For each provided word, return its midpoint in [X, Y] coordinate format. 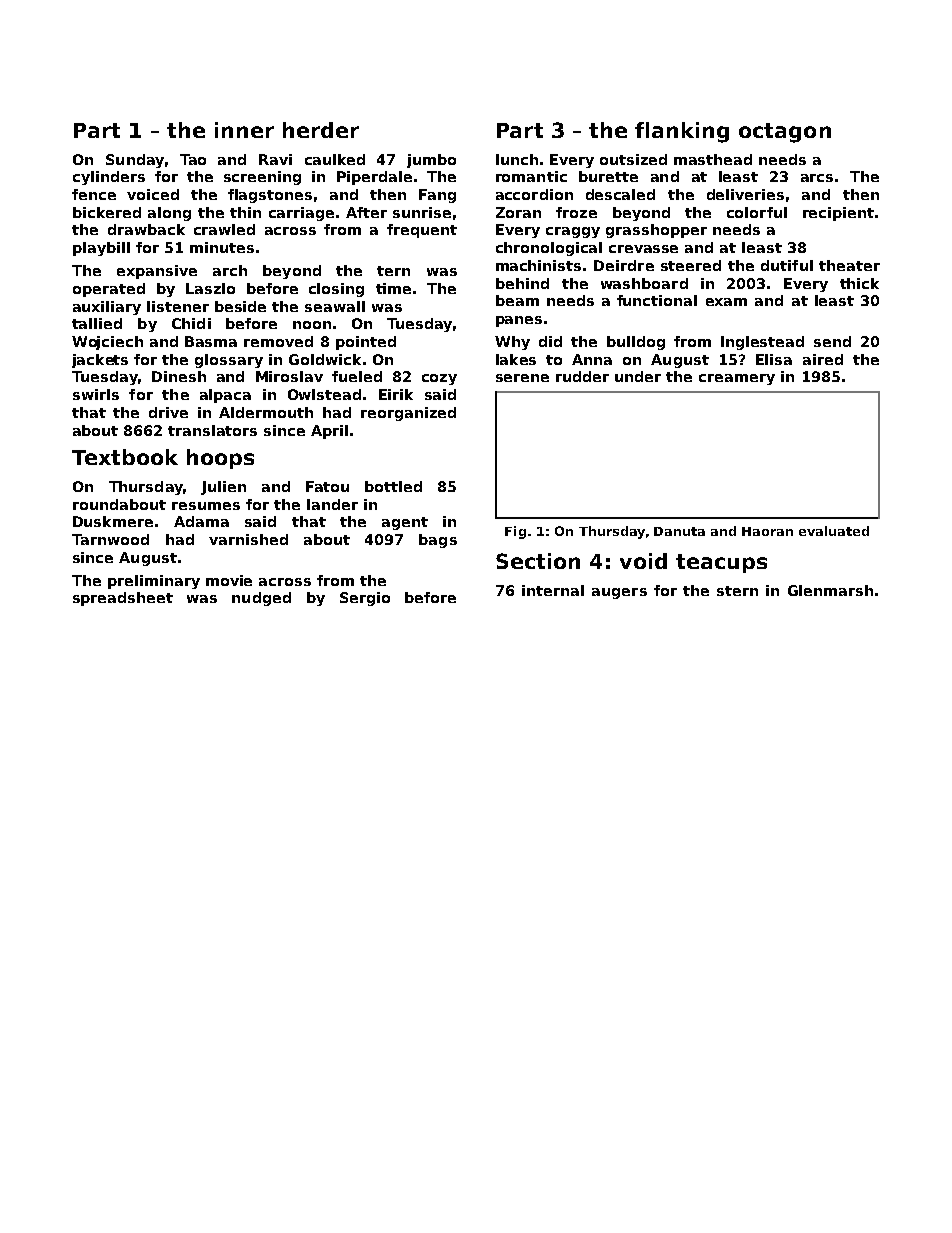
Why [512, 343]
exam [726, 302]
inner [244, 130]
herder [321, 130]
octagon [785, 133]
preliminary [154, 582]
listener [178, 306]
